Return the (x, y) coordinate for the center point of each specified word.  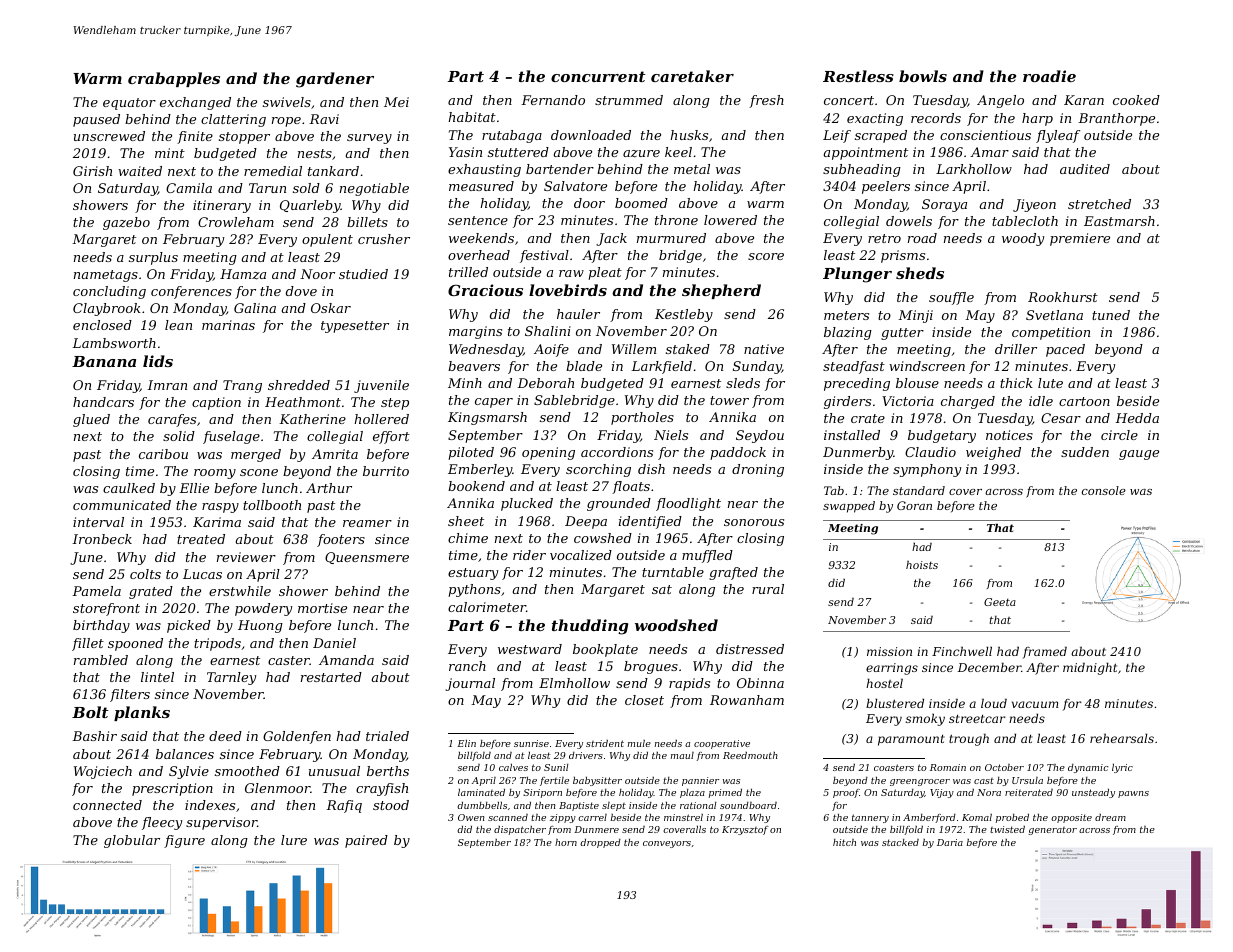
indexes (210, 805)
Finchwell (962, 651)
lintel (157, 677)
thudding (590, 627)
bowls (923, 76)
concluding (109, 292)
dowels (909, 221)
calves (513, 767)
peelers (886, 187)
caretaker (692, 76)
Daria (950, 842)
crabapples (174, 79)
